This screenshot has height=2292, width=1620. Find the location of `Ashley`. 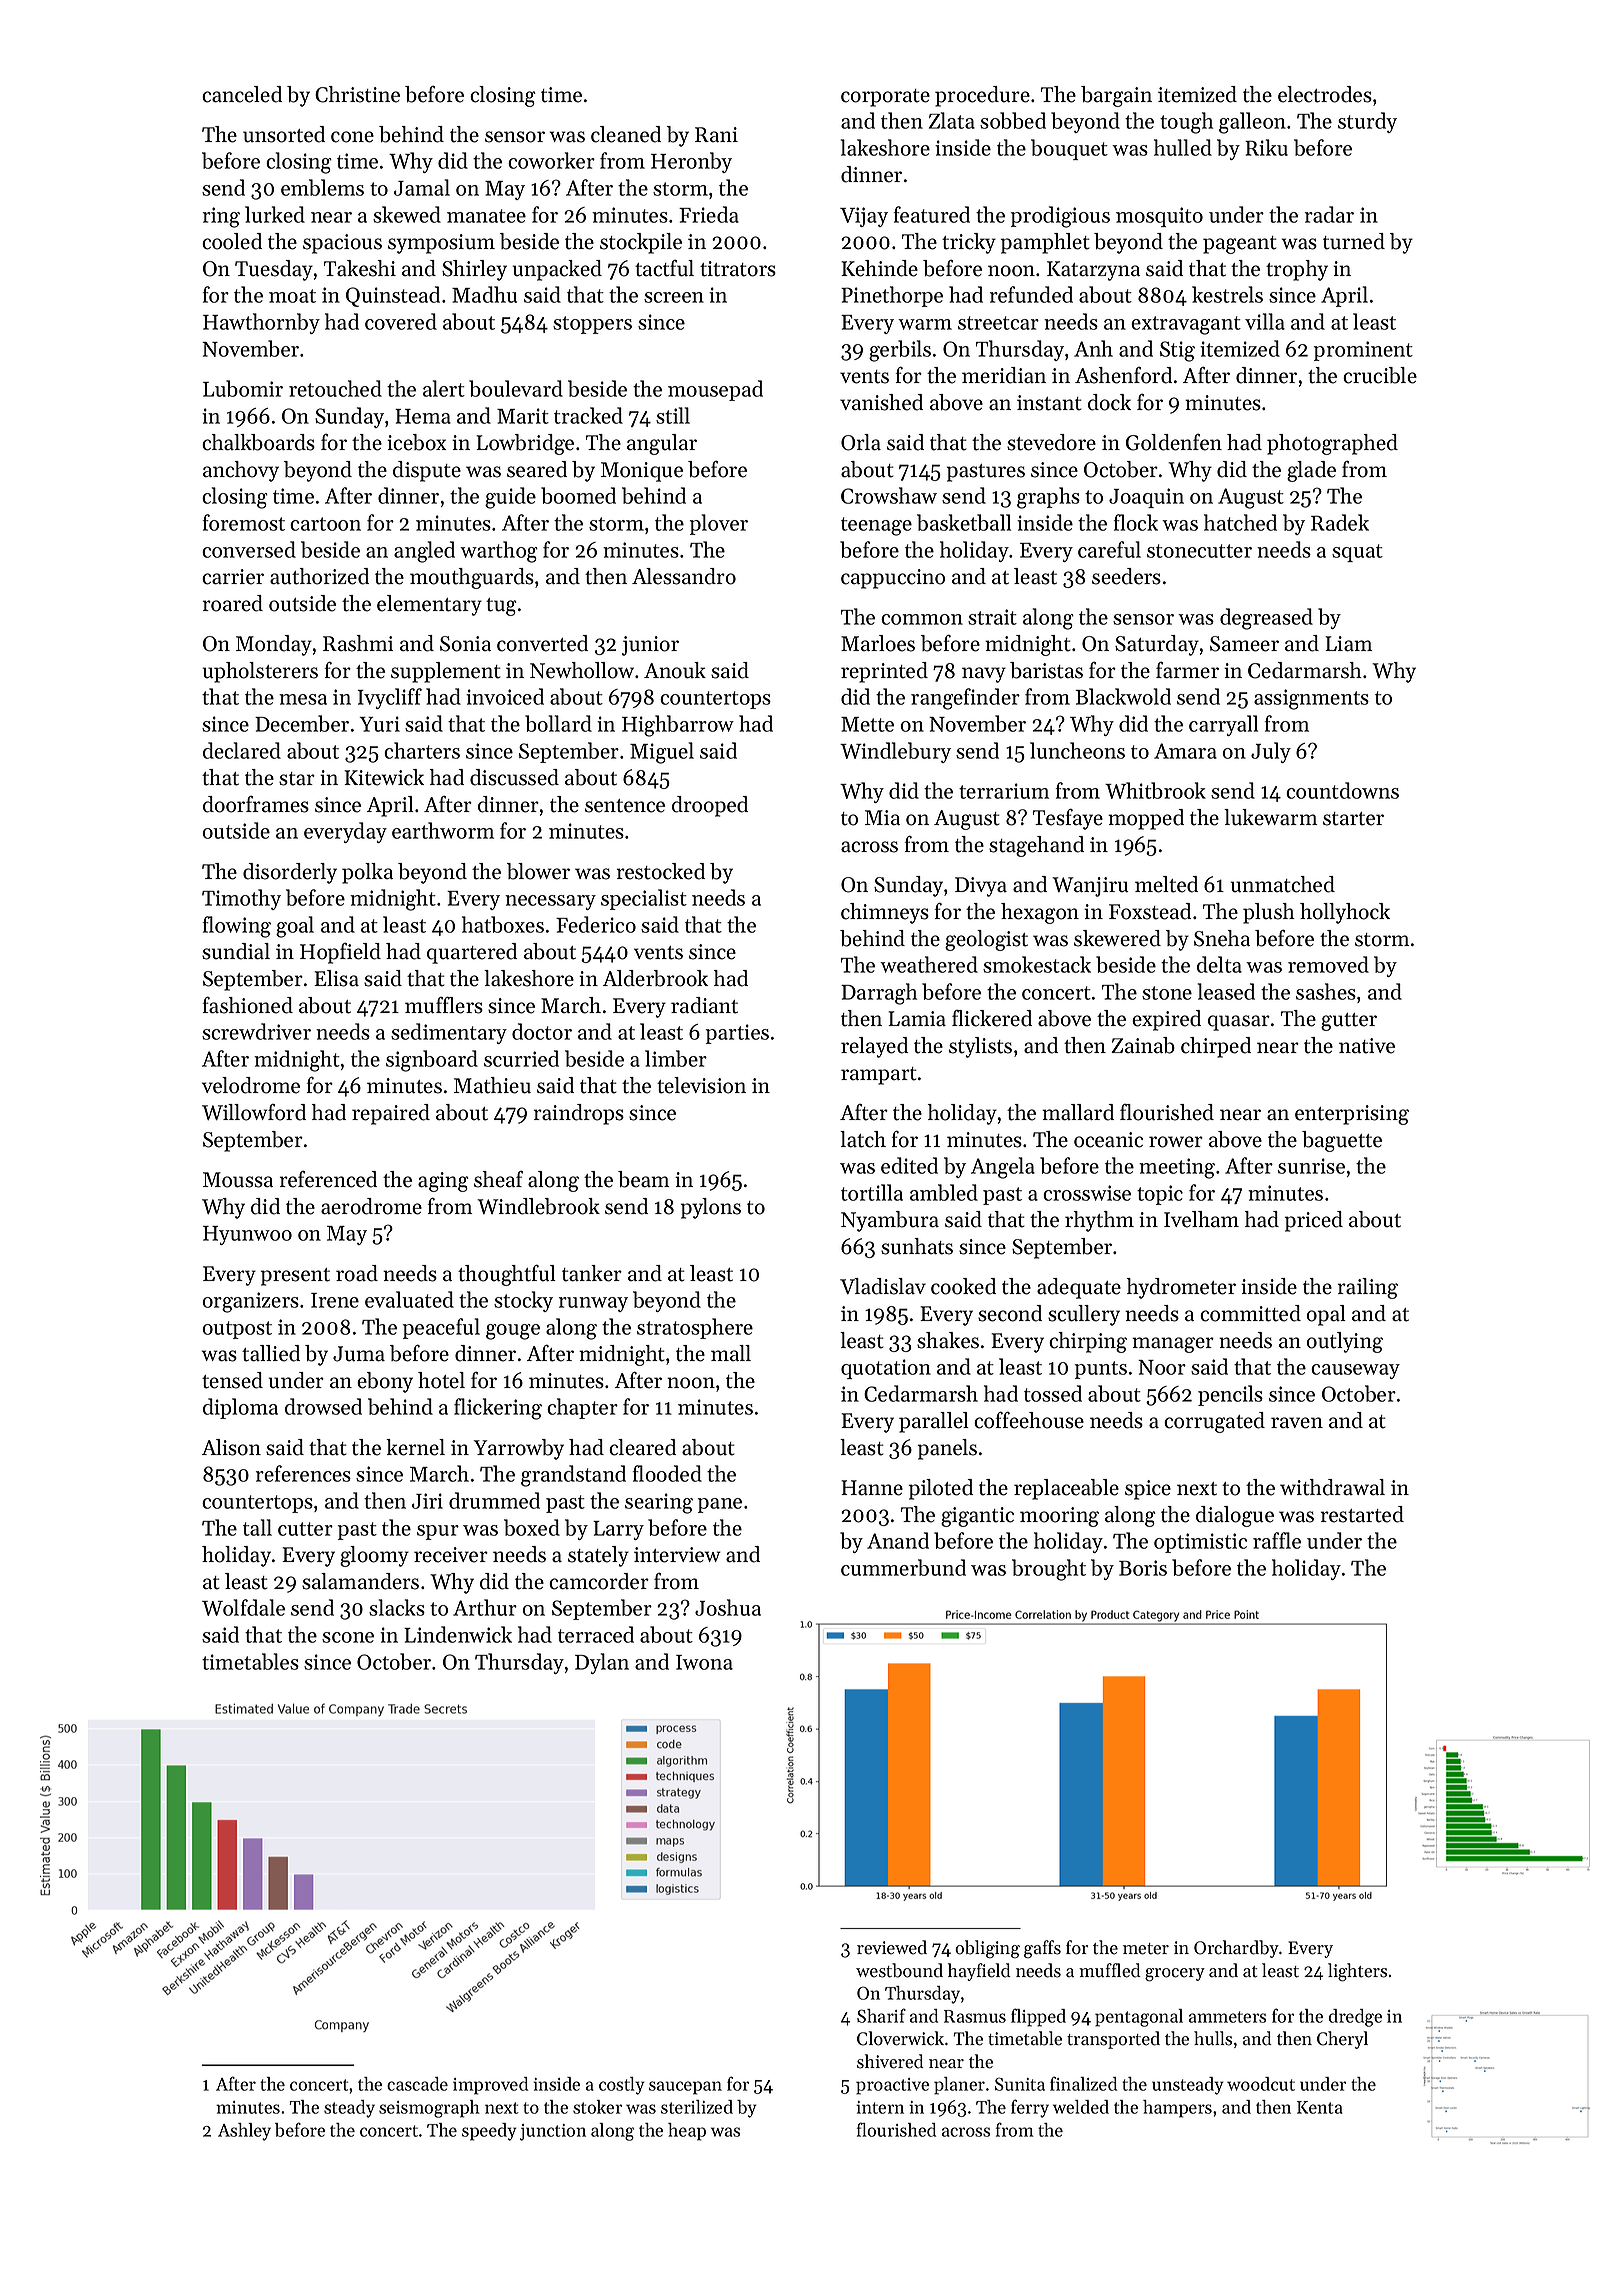

Ashley is located at coordinates (244, 2132).
